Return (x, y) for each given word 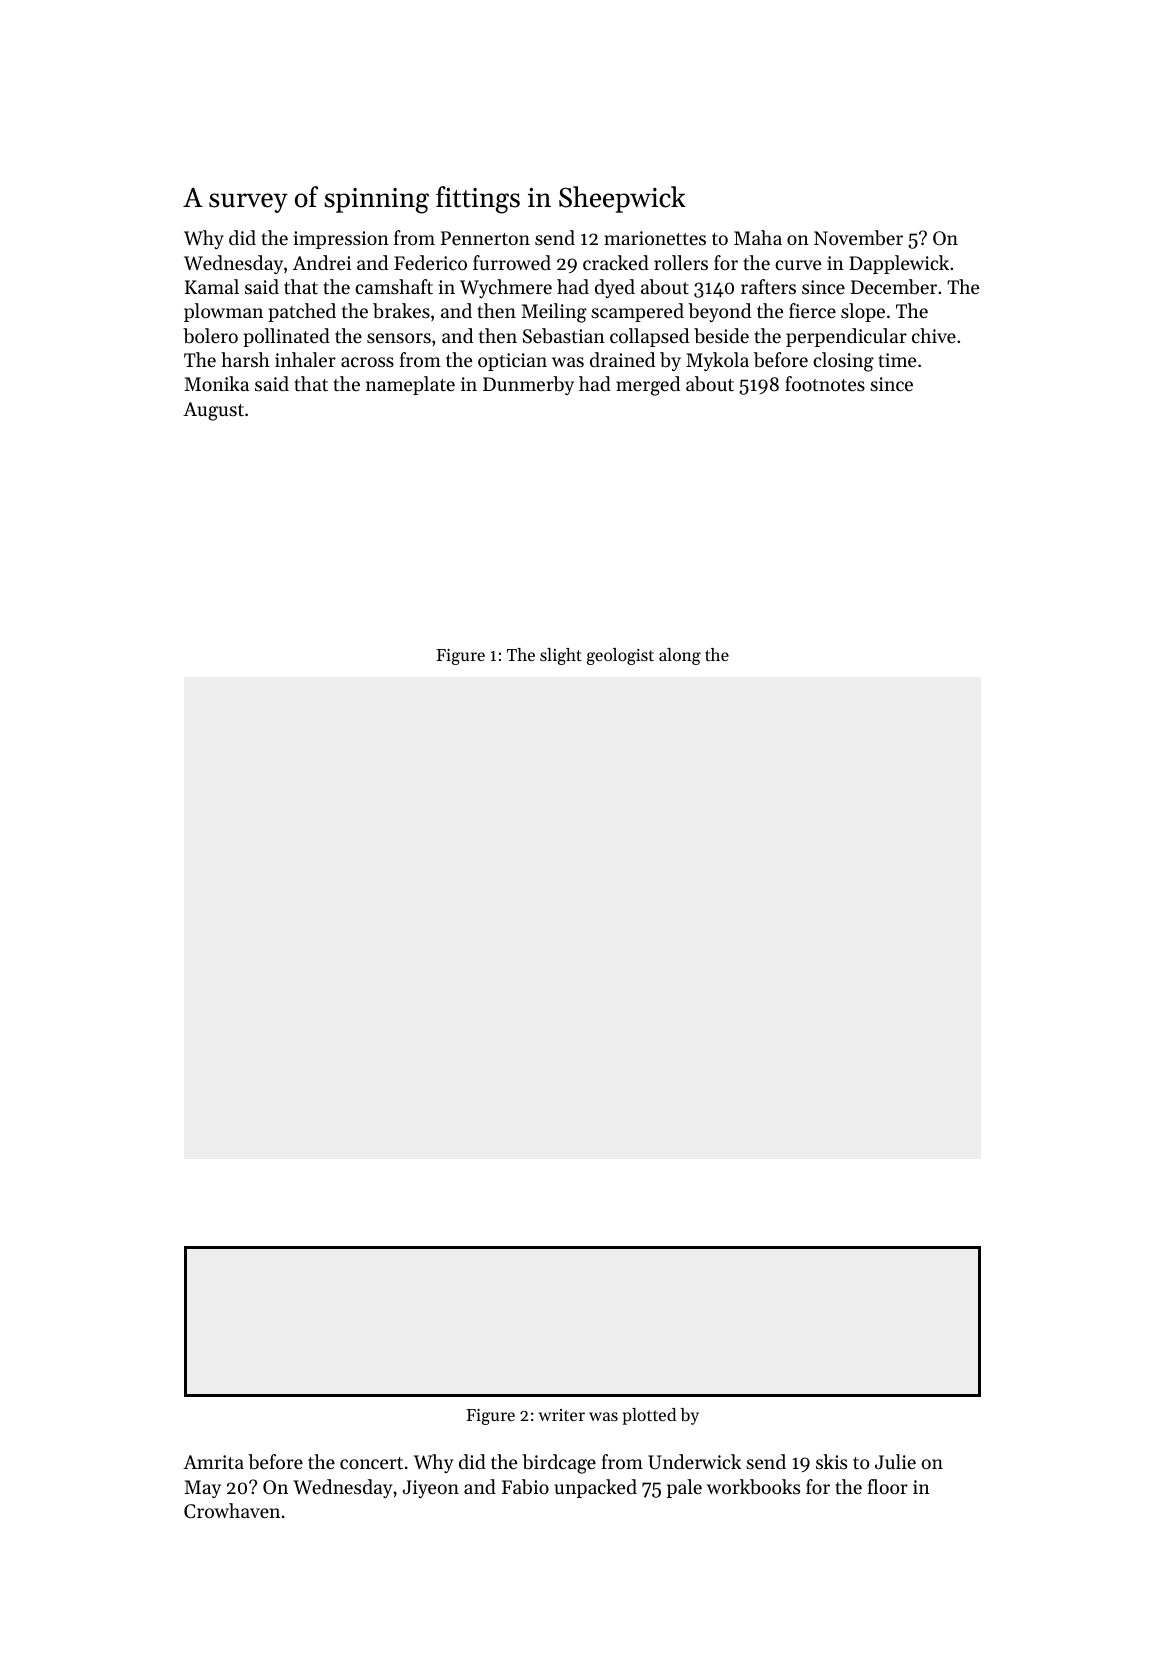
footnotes (825, 383)
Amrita (213, 1462)
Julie (895, 1461)
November (858, 238)
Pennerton (485, 238)
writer (562, 1415)
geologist (620, 656)
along (680, 656)
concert (371, 1463)
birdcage (559, 1464)
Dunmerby (528, 385)
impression (341, 240)
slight (561, 656)
